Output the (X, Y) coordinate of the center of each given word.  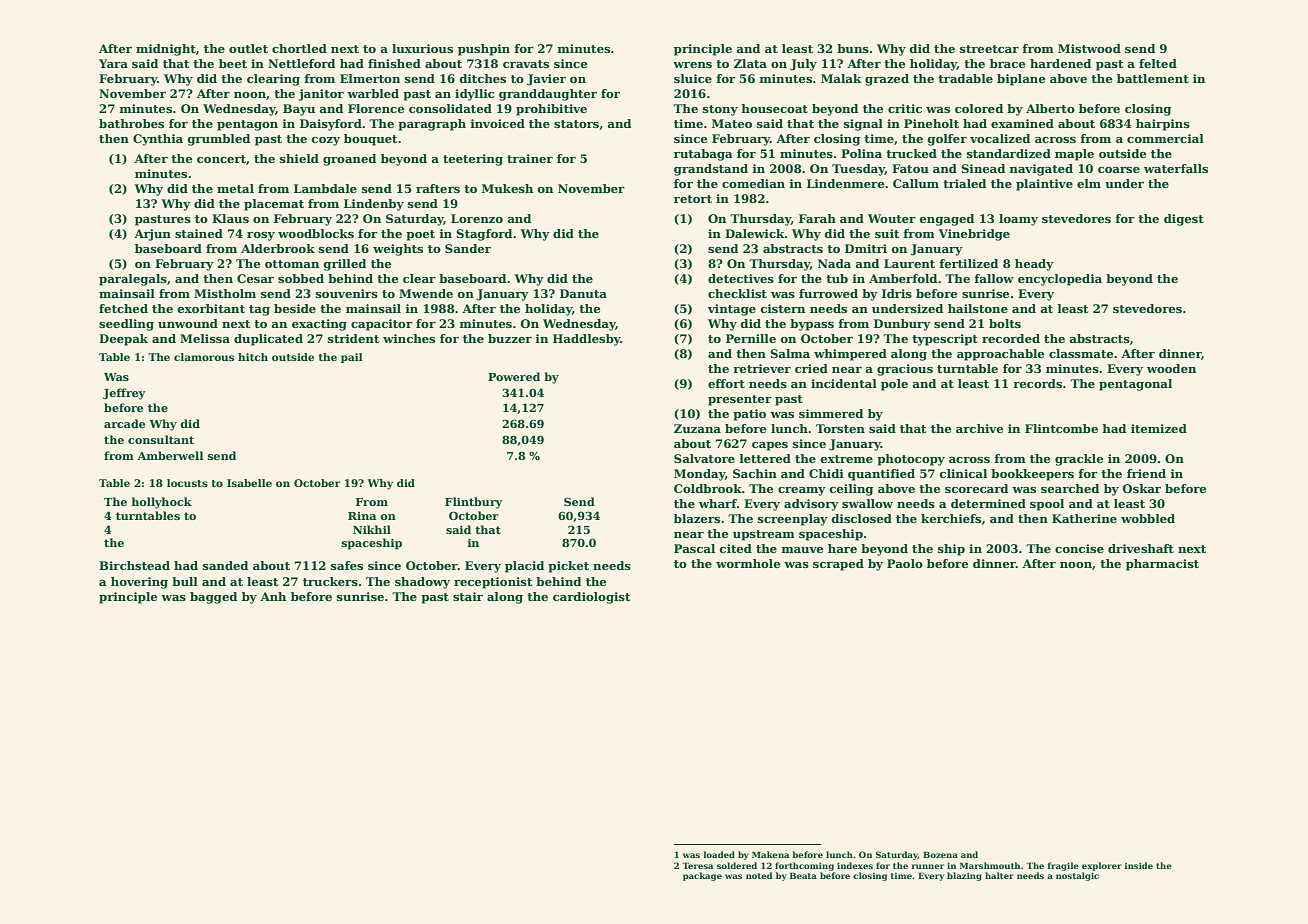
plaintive (1044, 185)
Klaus (230, 218)
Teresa (697, 865)
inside (1139, 865)
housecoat (774, 108)
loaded (719, 854)
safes (347, 565)
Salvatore (704, 458)
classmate (1081, 353)
